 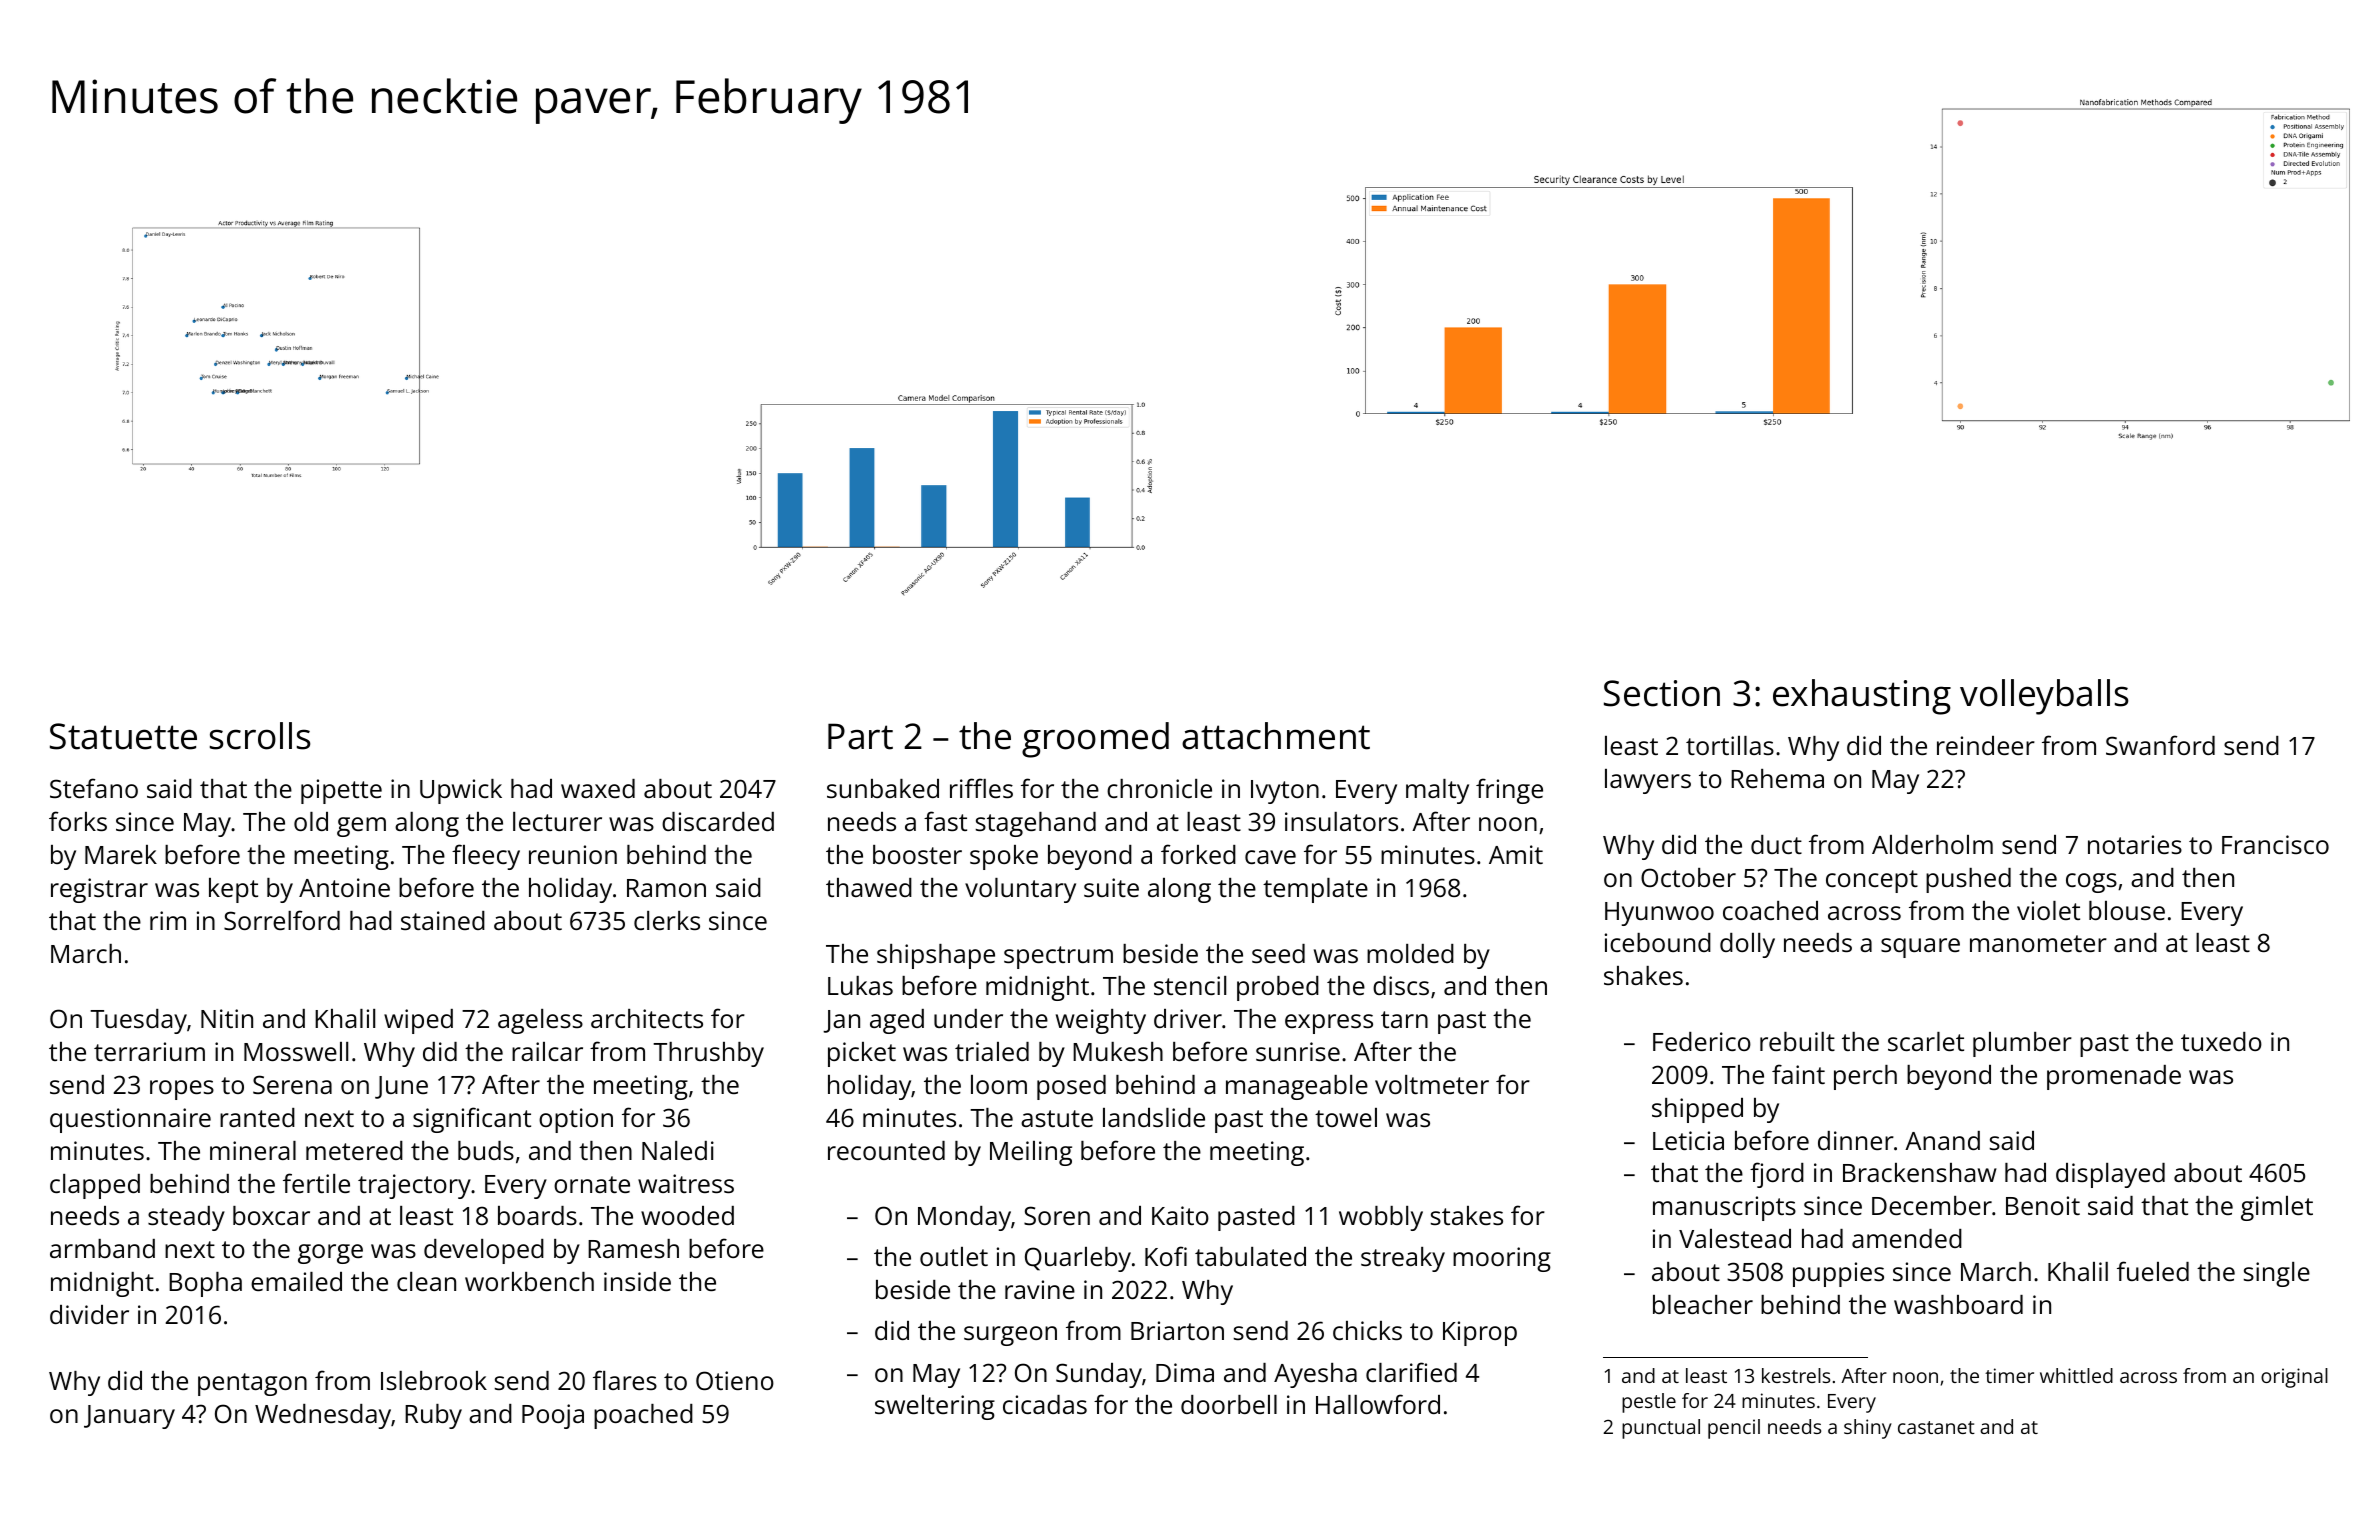 What do you see at coordinates (598, 788) in the screenshot?
I see `waxed` at bounding box center [598, 788].
